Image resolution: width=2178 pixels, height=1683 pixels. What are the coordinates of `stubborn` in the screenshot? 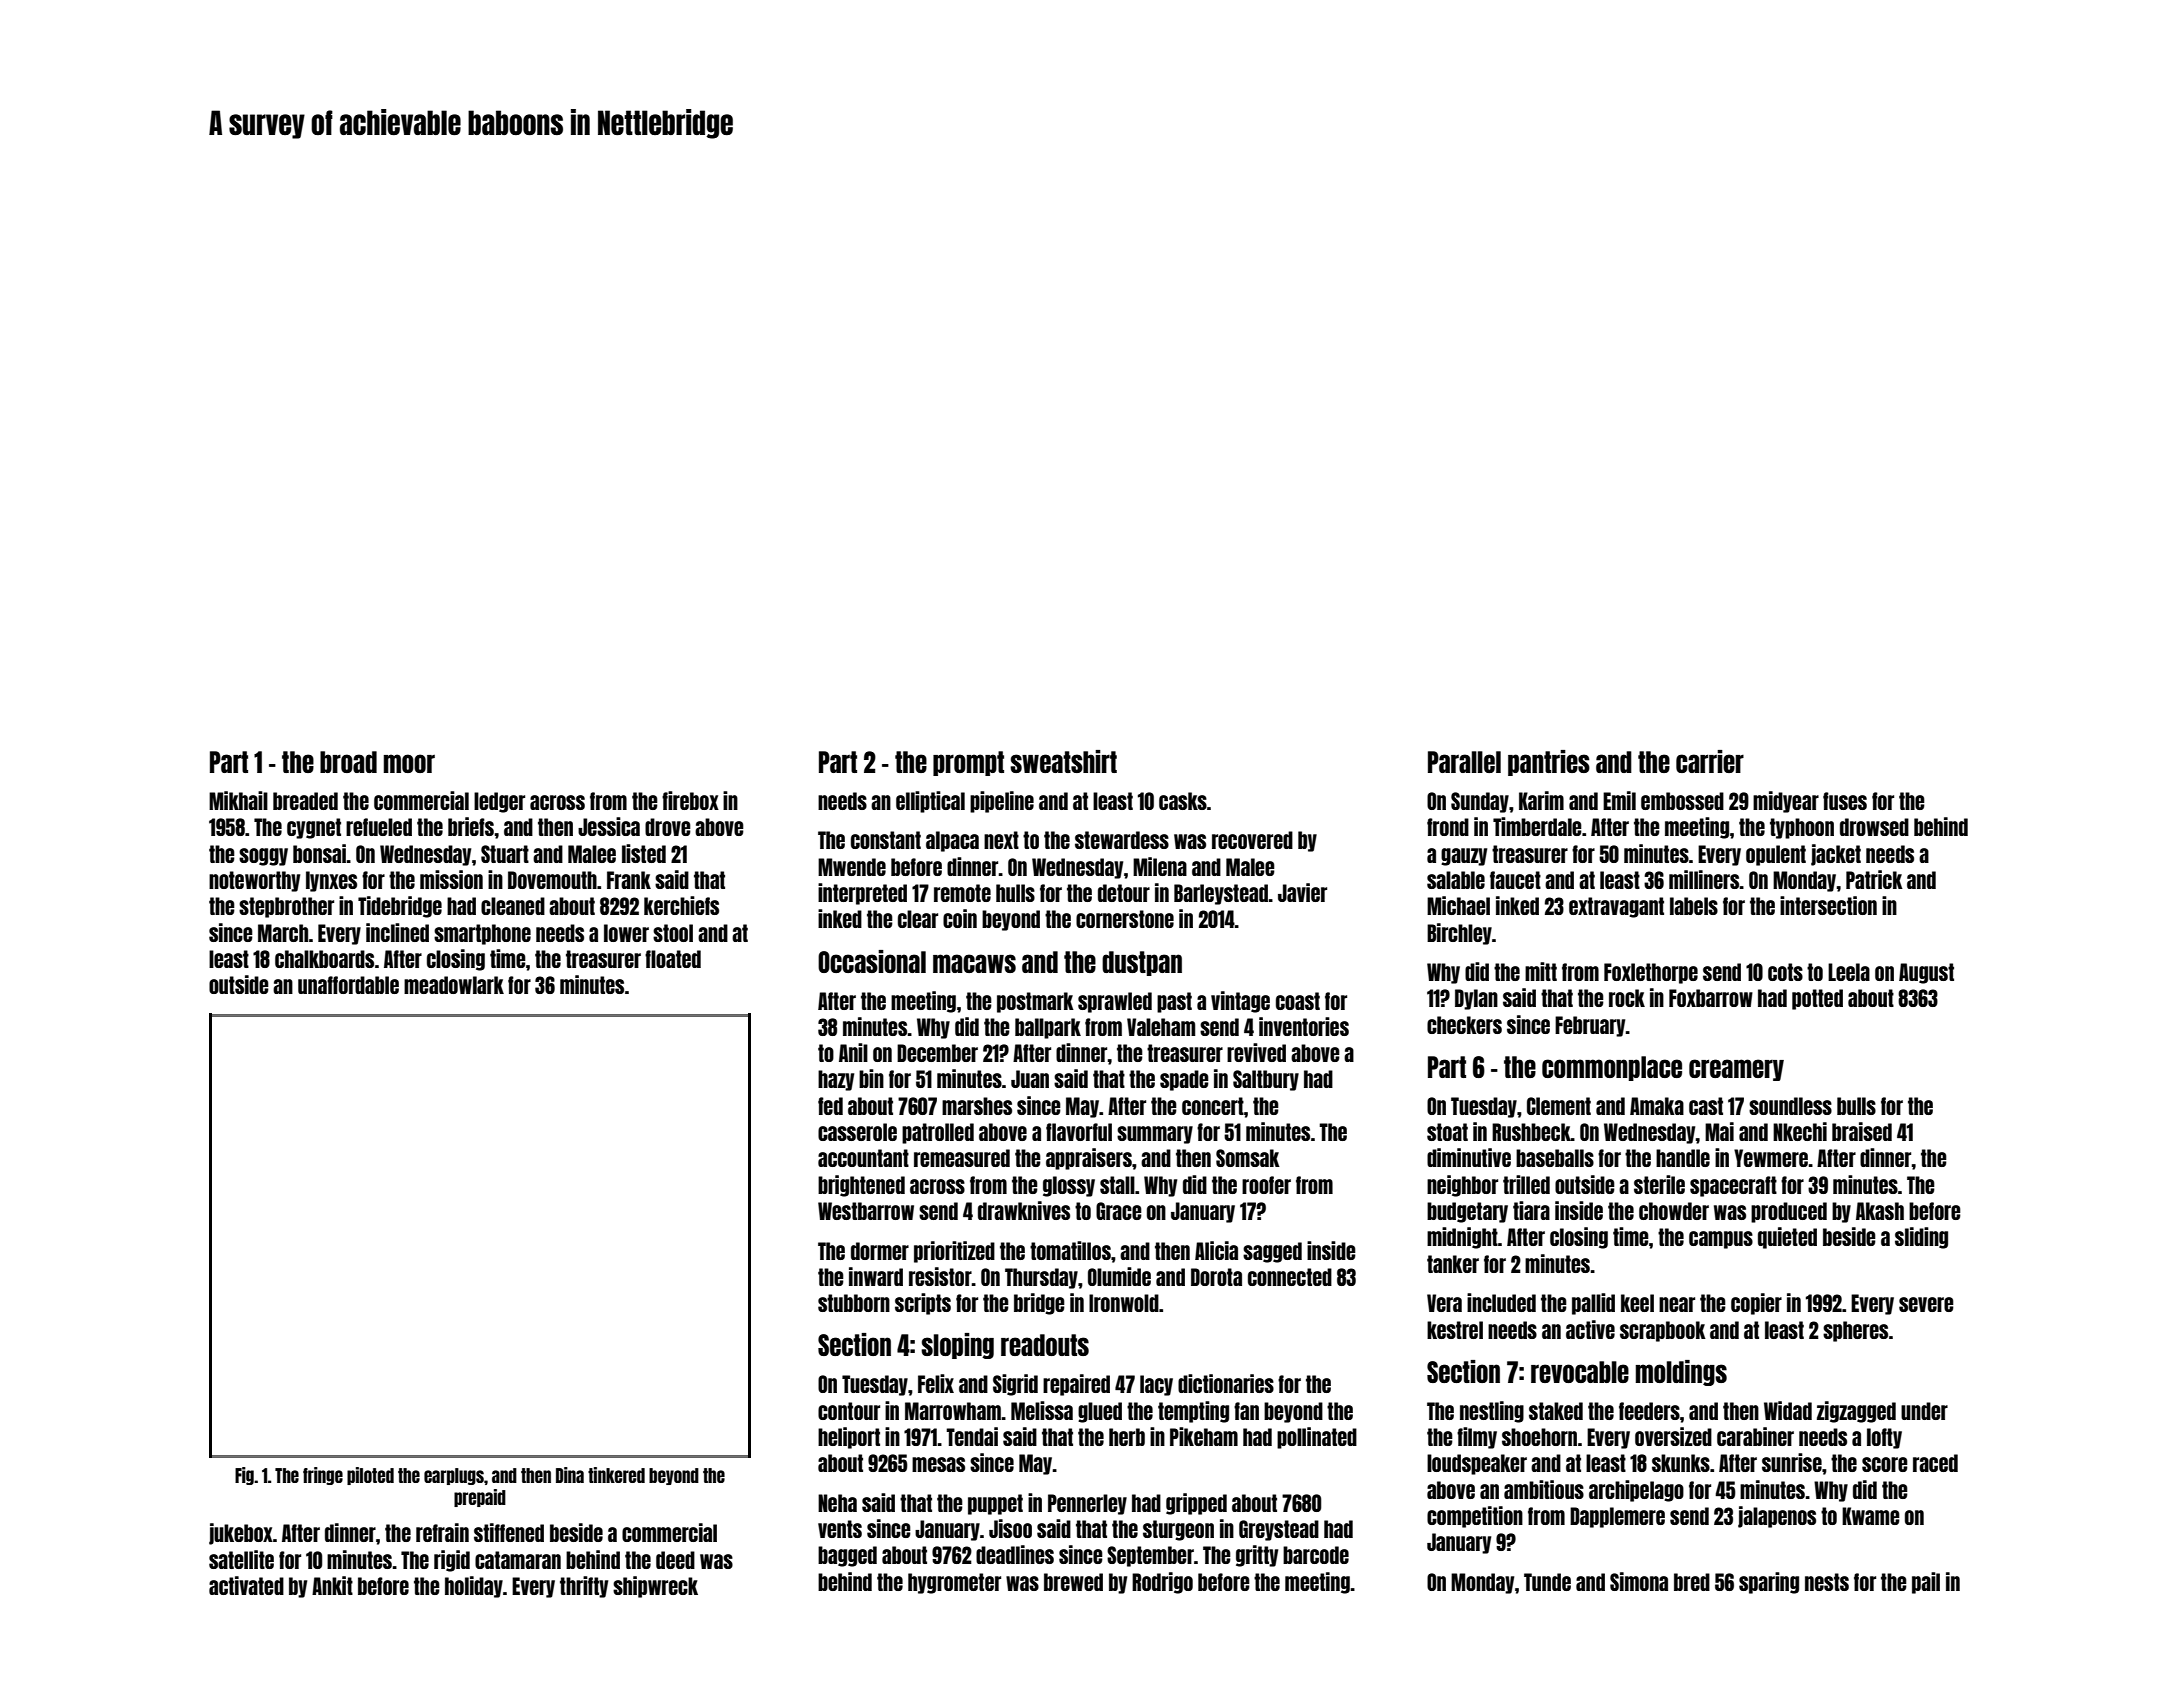 It's located at (854, 1303).
